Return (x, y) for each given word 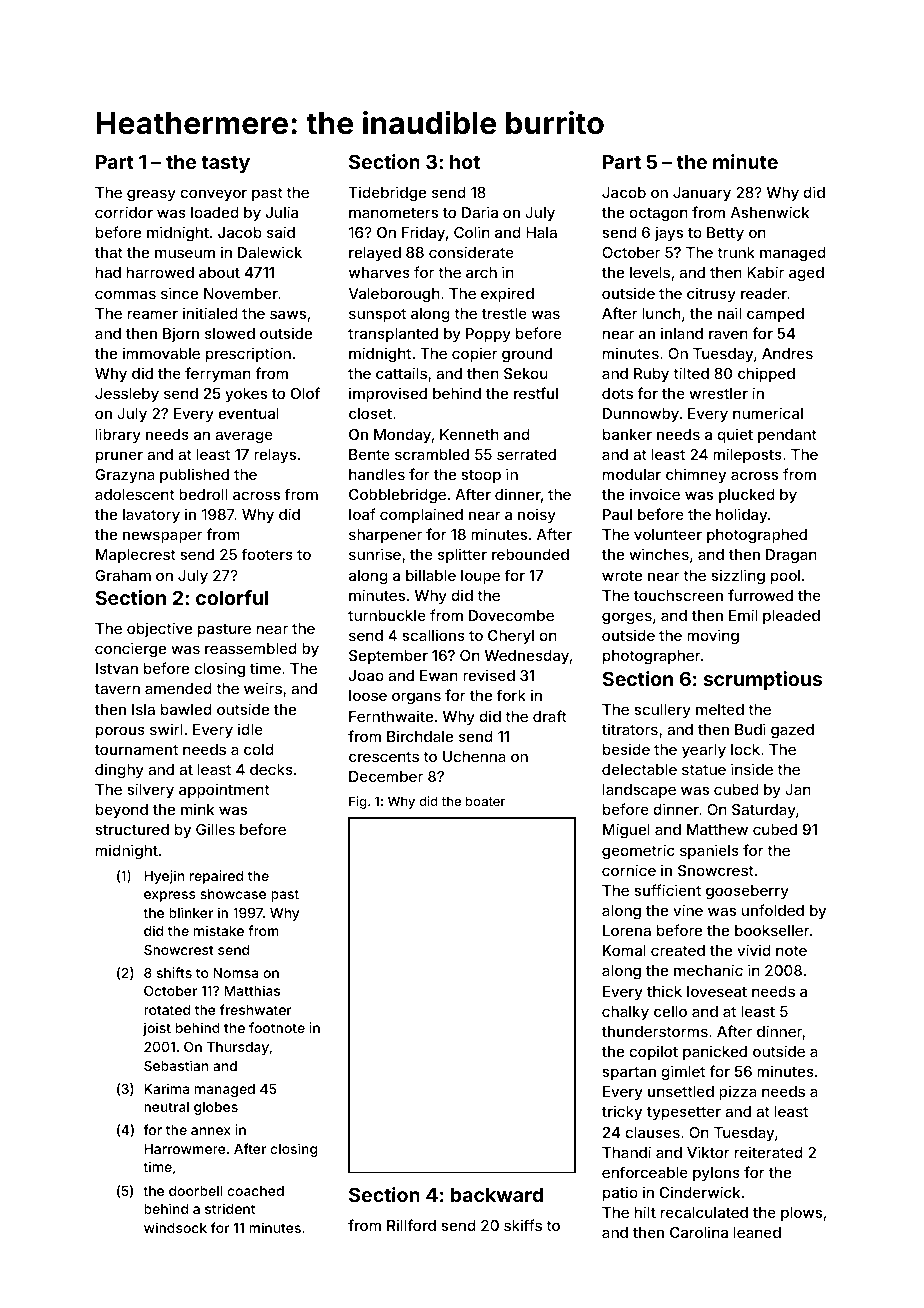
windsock (175, 1227)
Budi (750, 729)
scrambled (432, 454)
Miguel (626, 830)
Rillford (411, 1225)
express (170, 896)
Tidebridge (387, 194)
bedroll (203, 494)
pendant (787, 436)
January (702, 194)
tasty (225, 164)
